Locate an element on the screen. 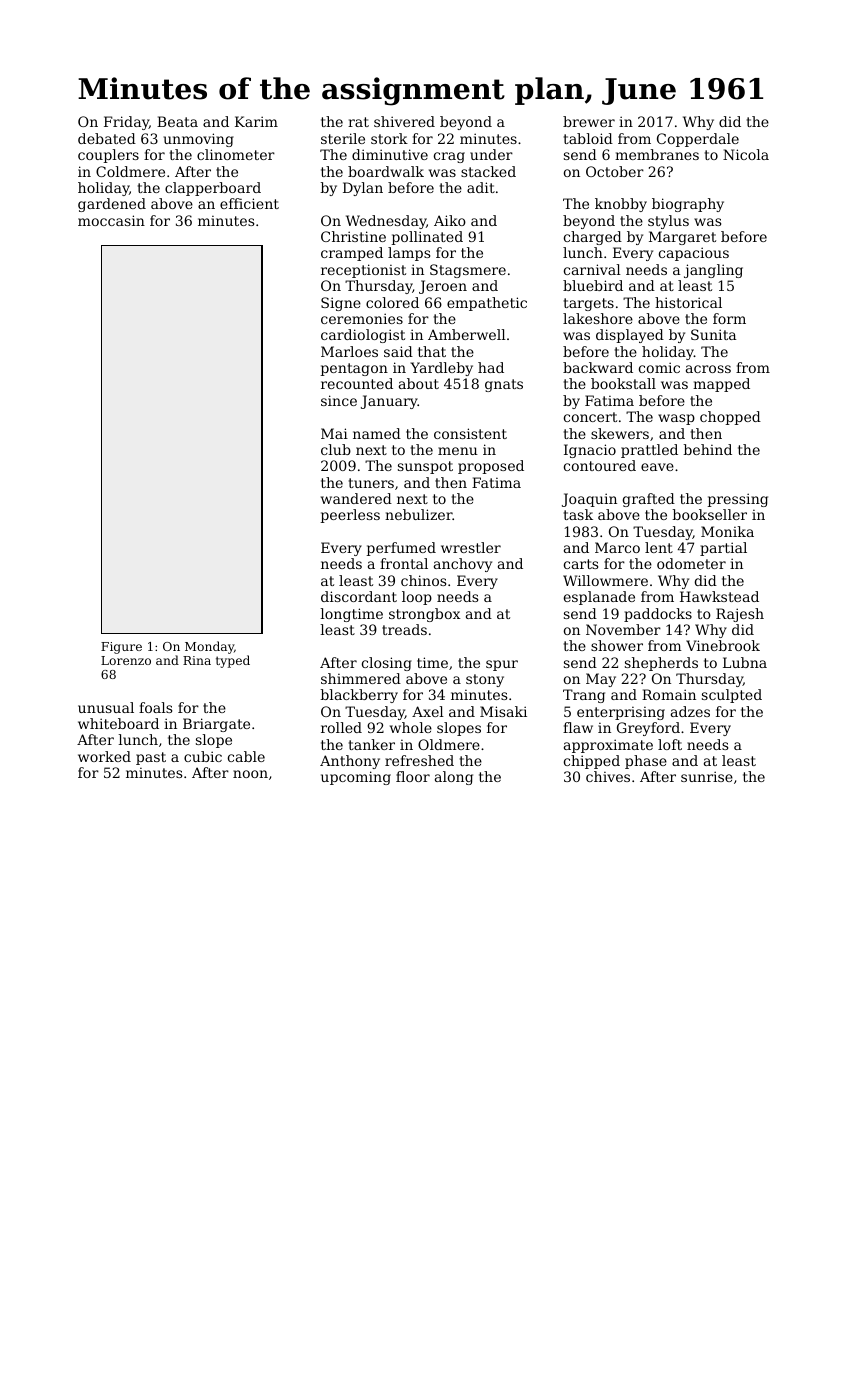  tuners is located at coordinates (371, 483).
